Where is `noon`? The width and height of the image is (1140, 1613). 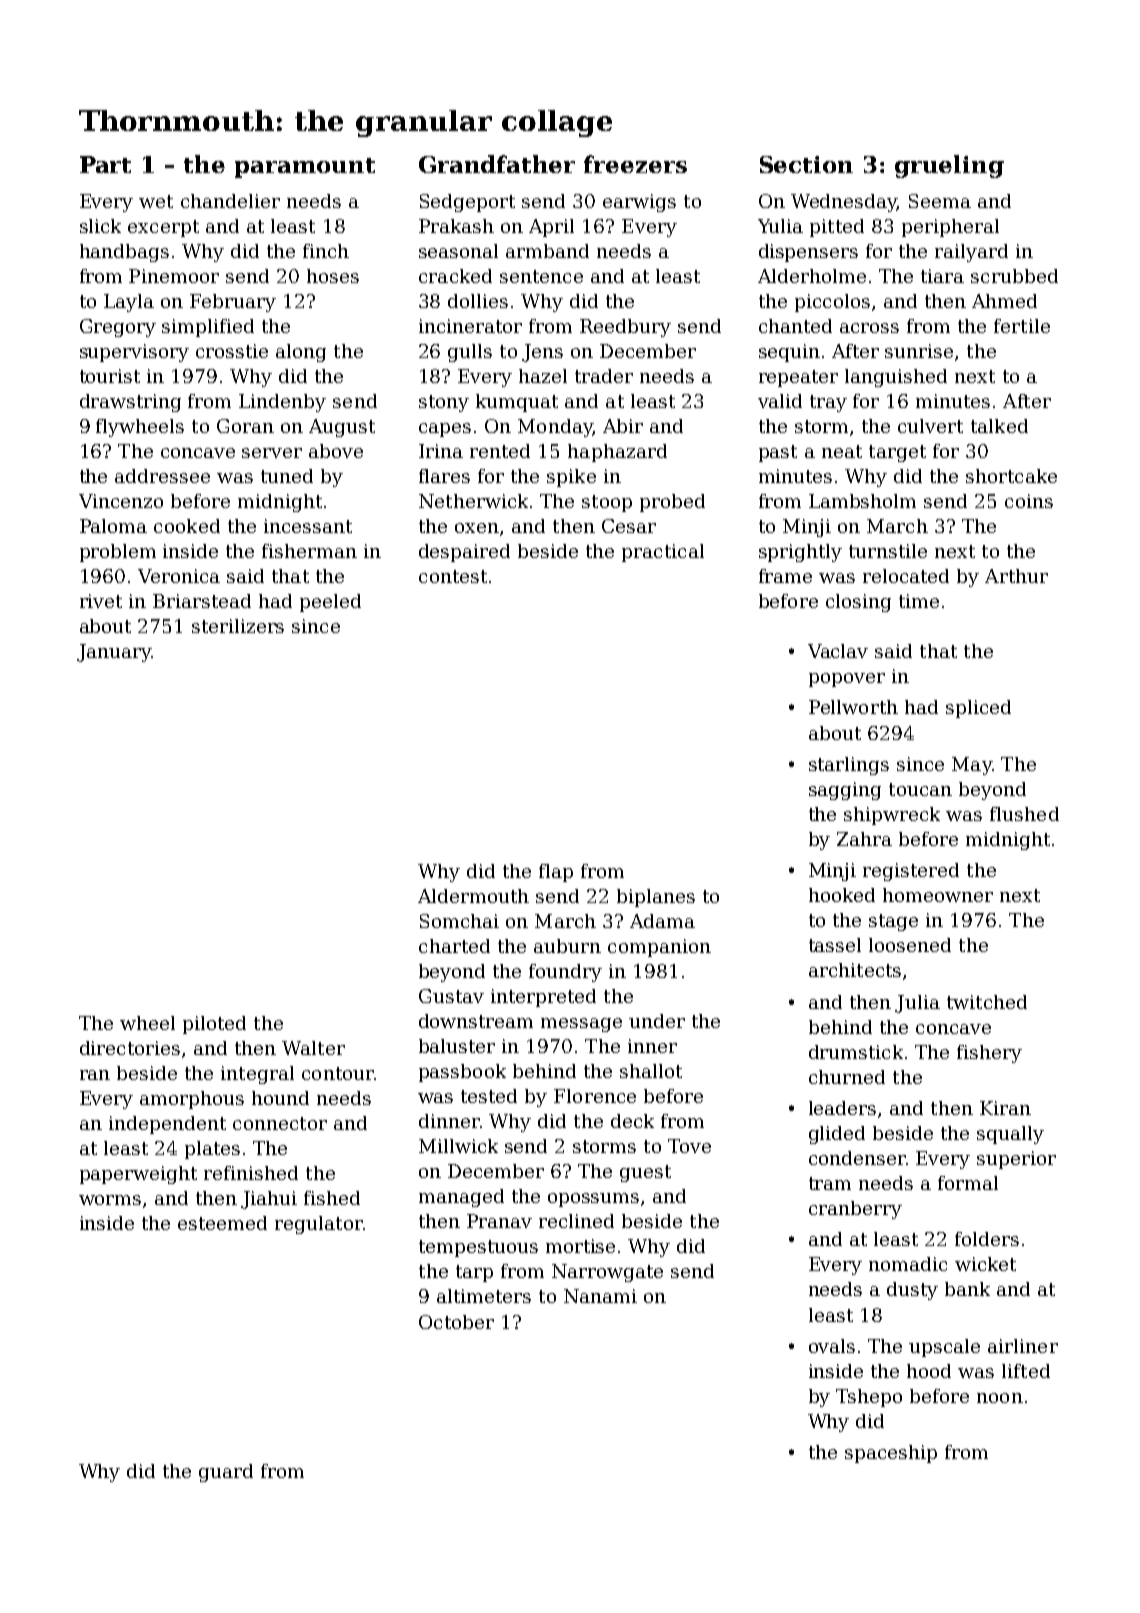
noon is located at coordinates (1000, 1398).
